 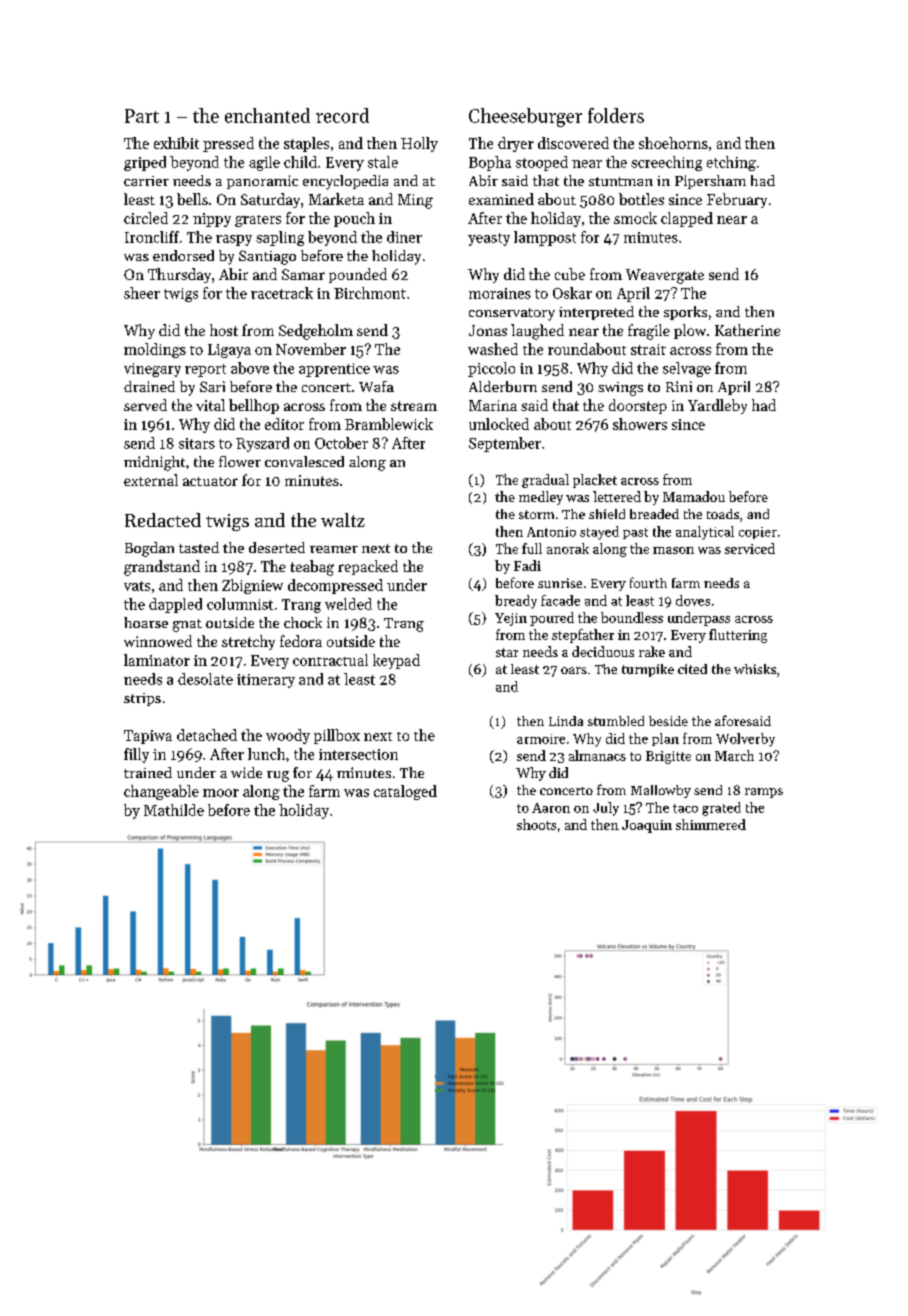 I want to click on intersection, so click(x=358, y=754).
